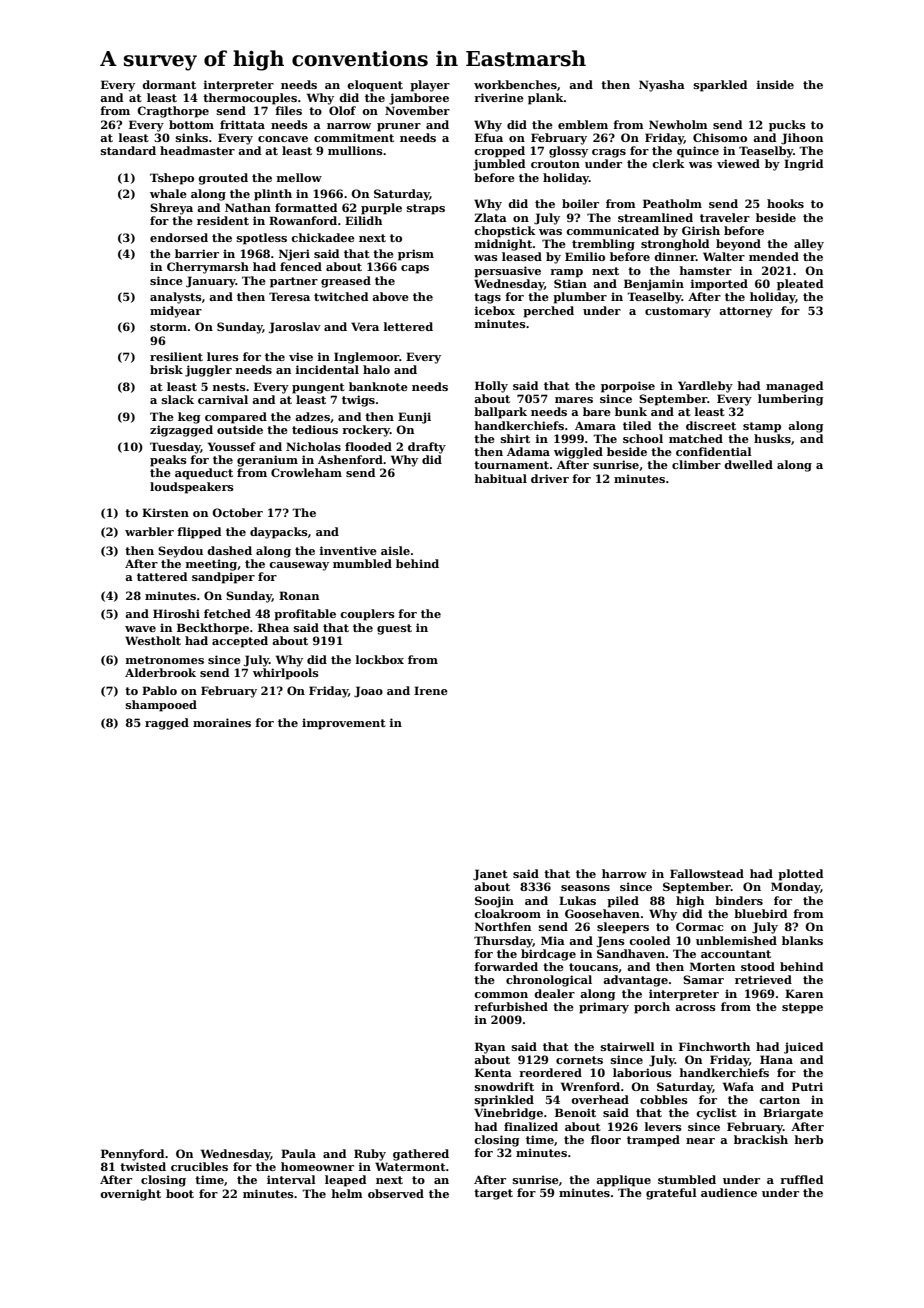 The height and width of the screenshot is (1308, 924). Describe the element at coordinates (229, 387) in the screenshot. I see `nests` at that location.
